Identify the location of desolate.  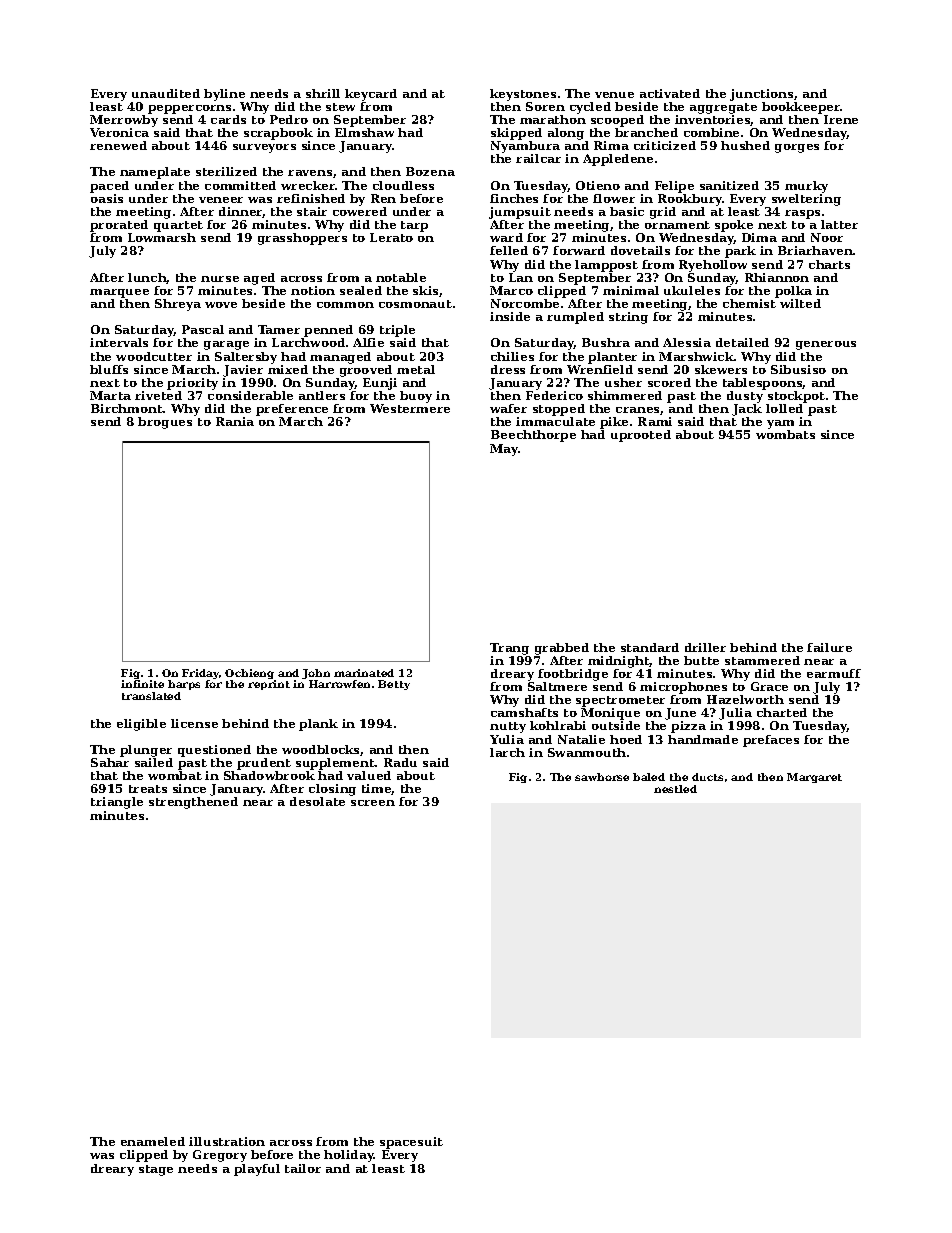
(317, 801).
